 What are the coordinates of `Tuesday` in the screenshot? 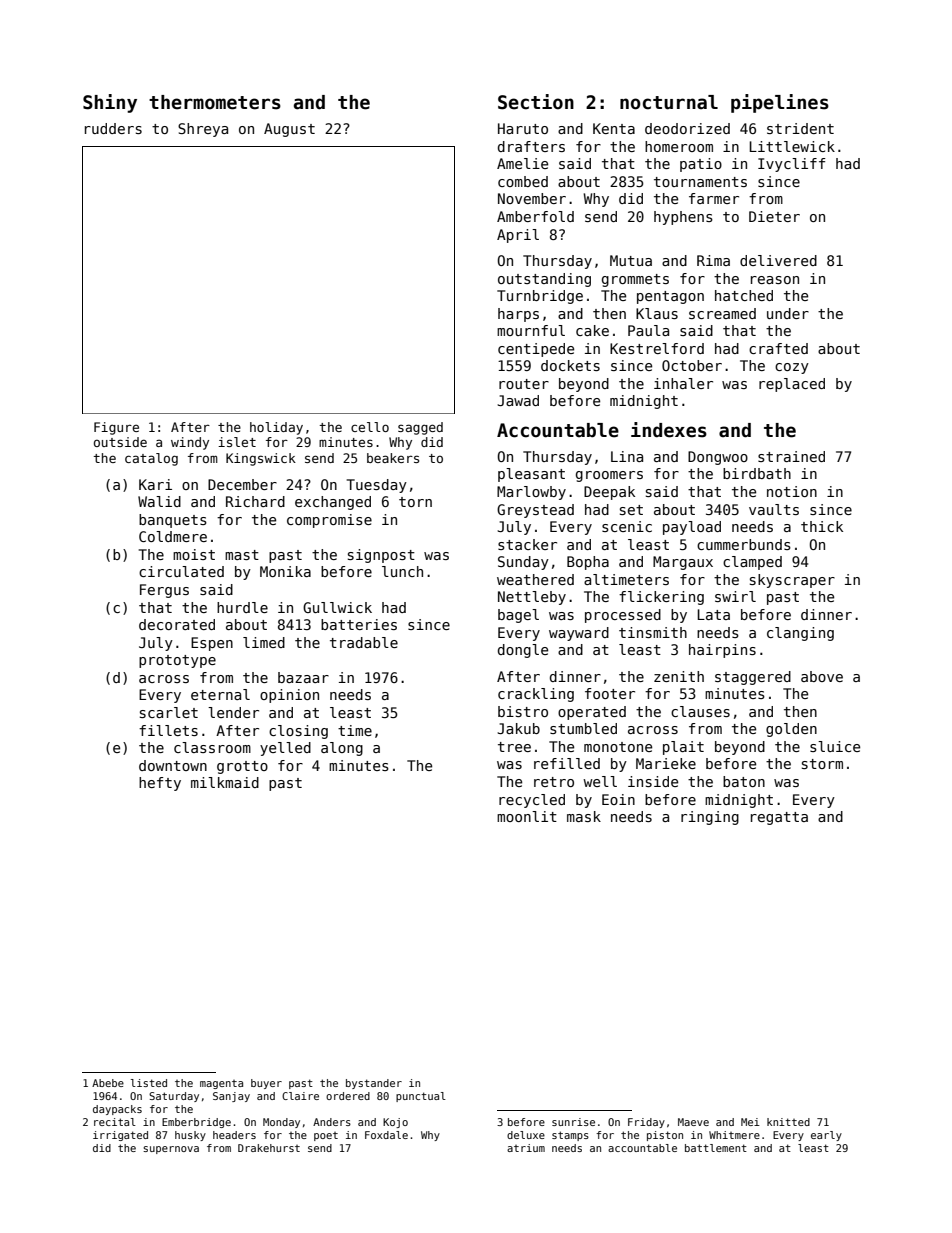 It's located at (377, 486).
